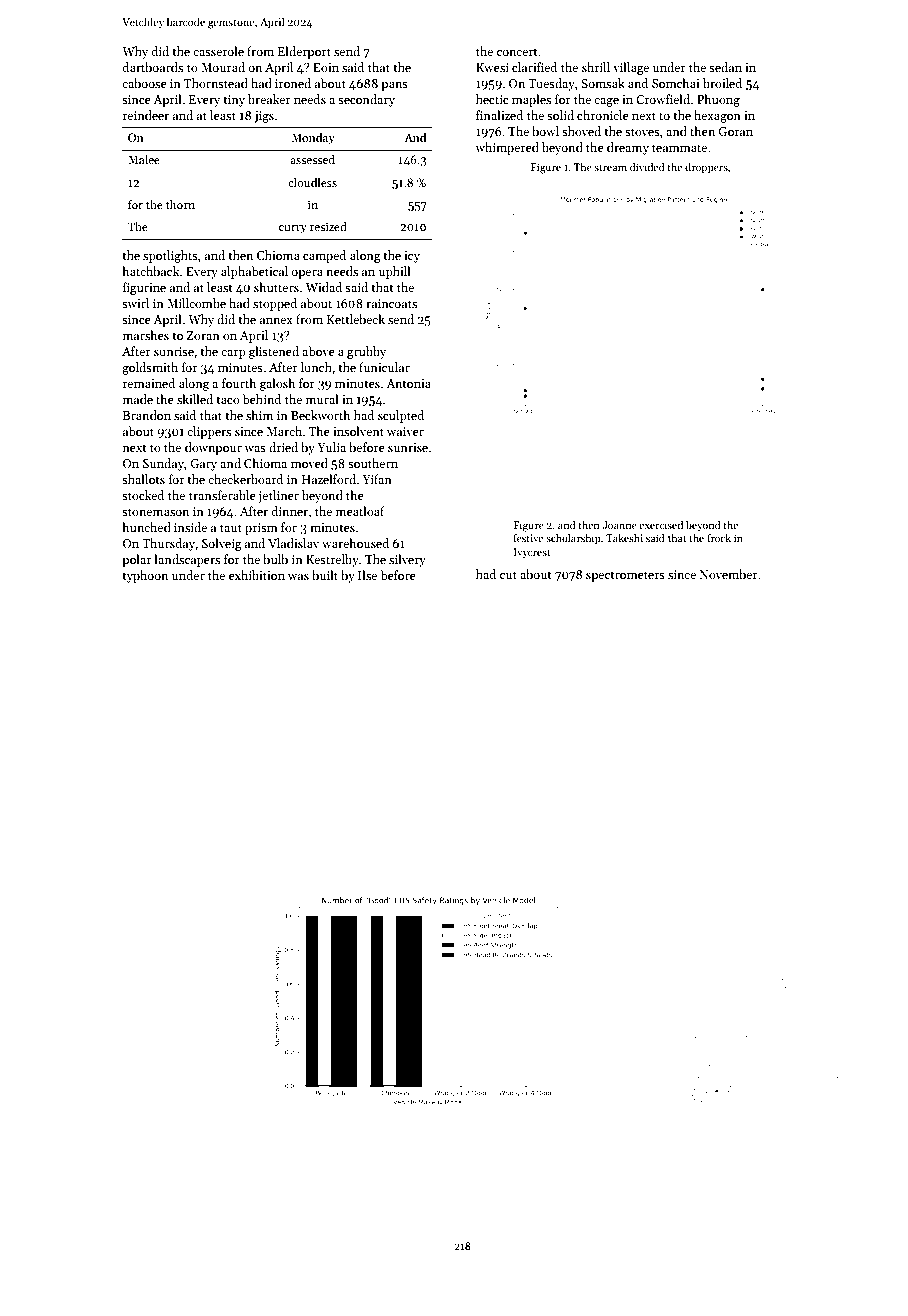 This page has width=908, height=1316. What do you see at coordinates (377, 479) in the page?
I see `Yifan` at bounding box center [377, 479].
